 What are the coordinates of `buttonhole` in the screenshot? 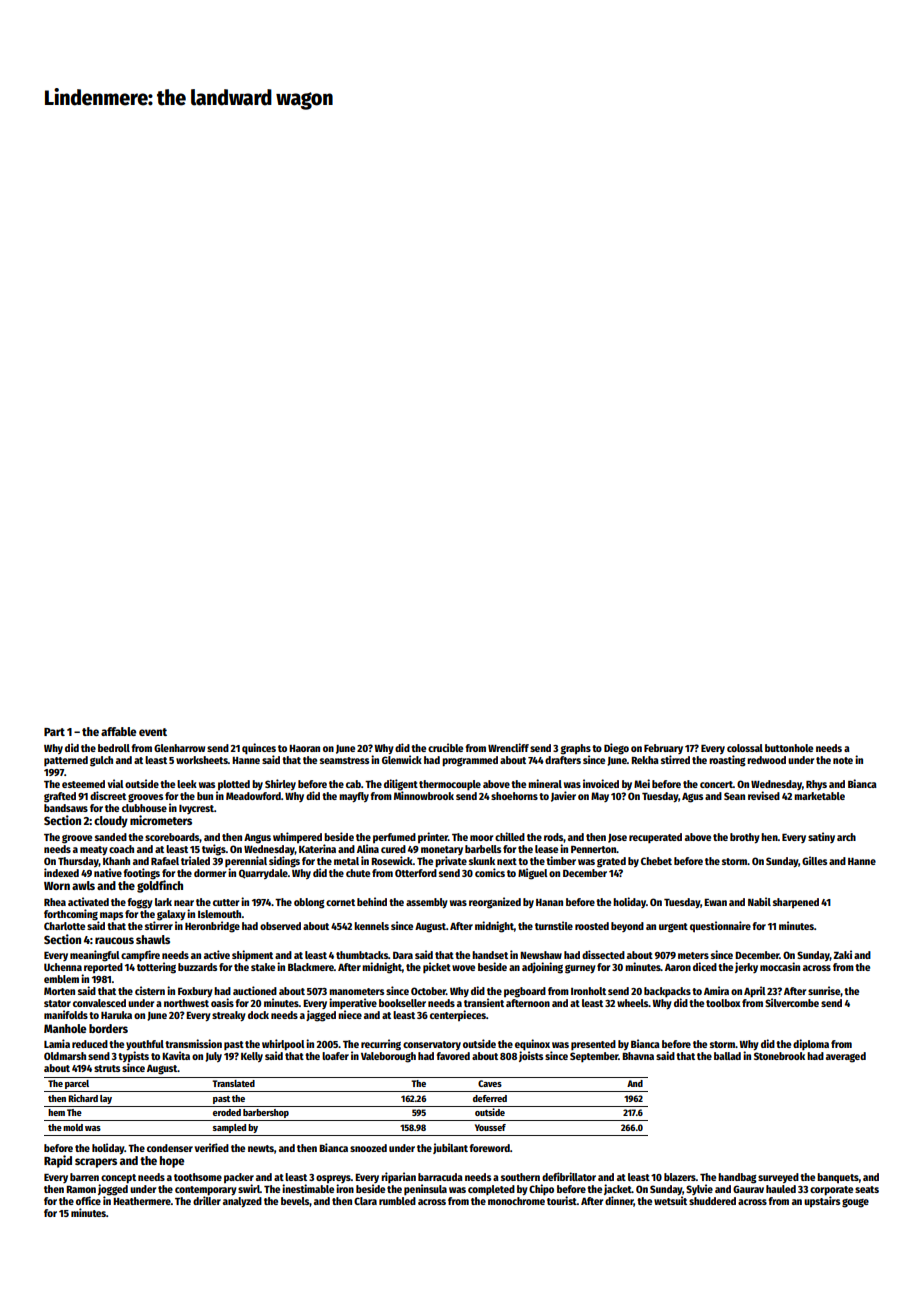 It's located at (789, 748).
